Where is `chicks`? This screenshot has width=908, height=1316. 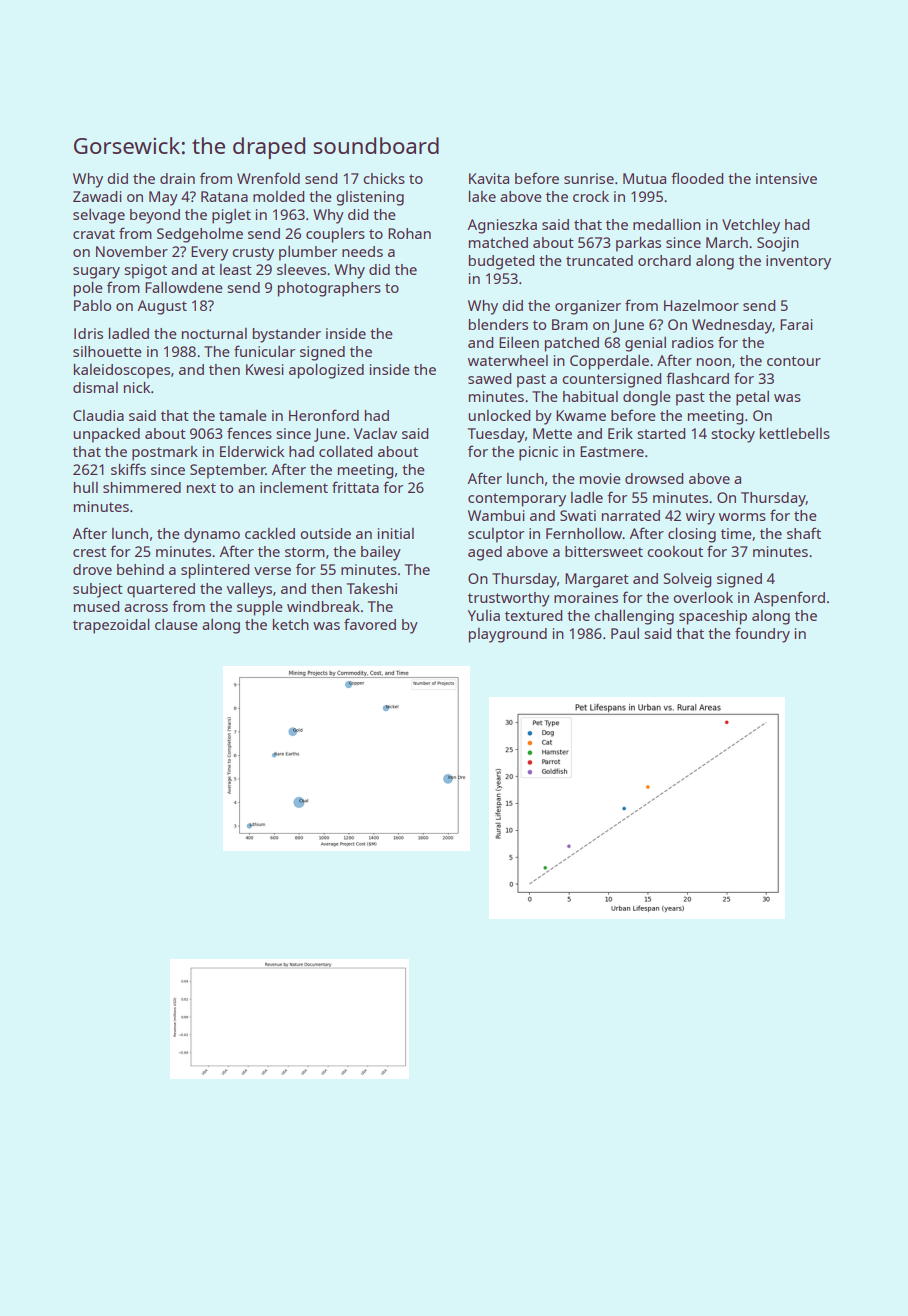
chicks is located at coordinates (384, 178).
